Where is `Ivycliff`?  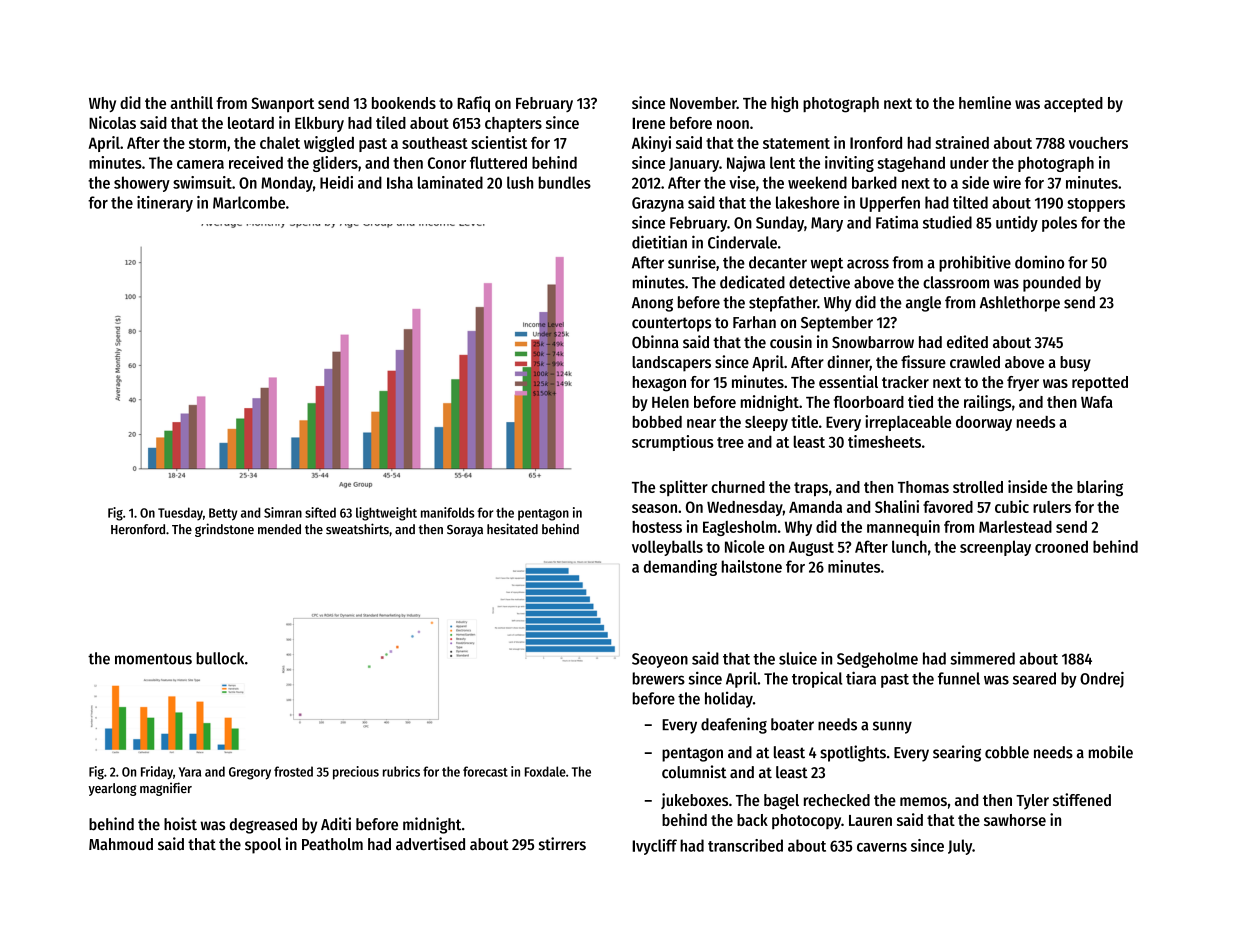 Ivycliff is located at coordinates (654, 847).
